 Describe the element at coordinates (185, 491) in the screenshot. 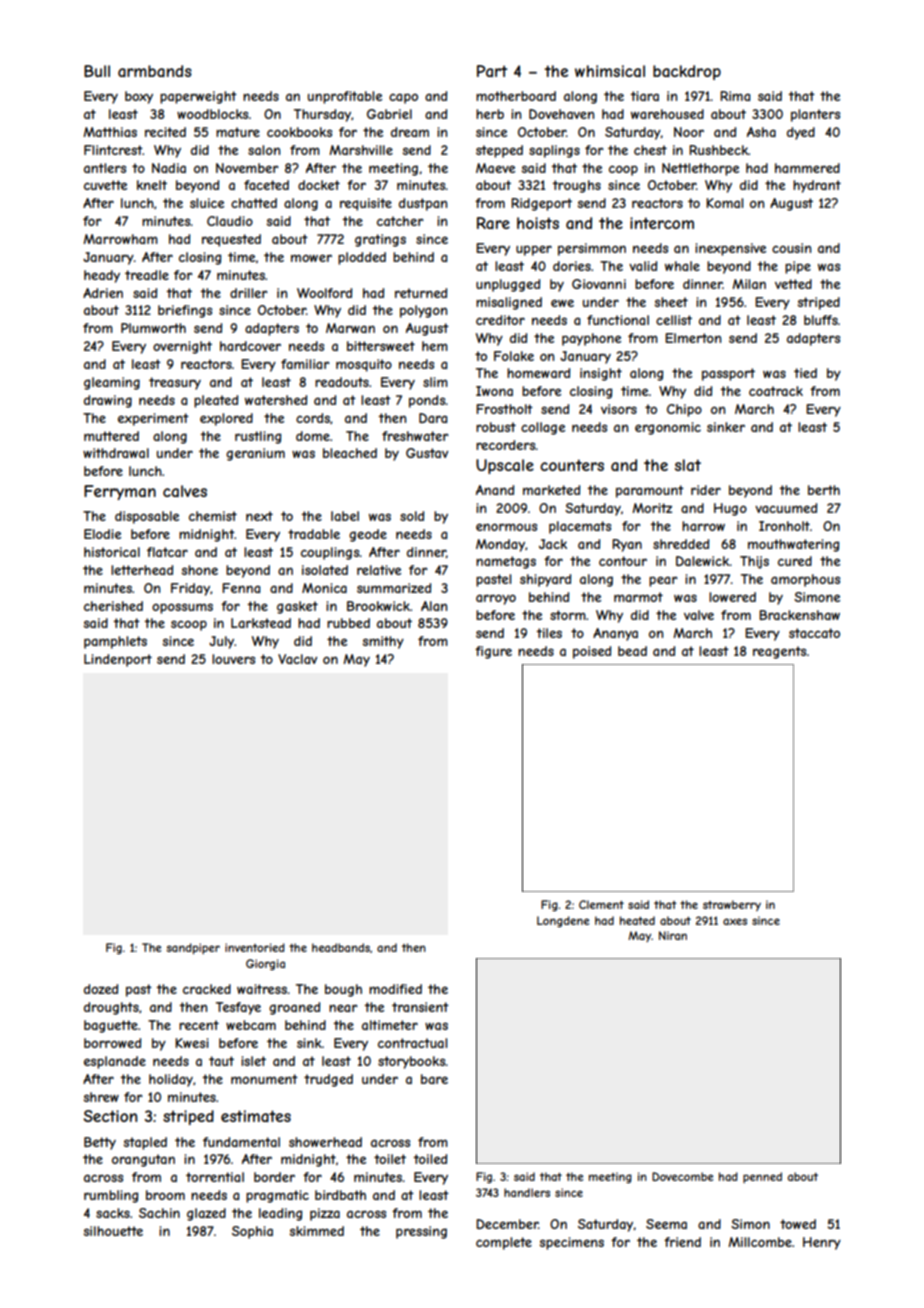

I see `calves` at that location.
